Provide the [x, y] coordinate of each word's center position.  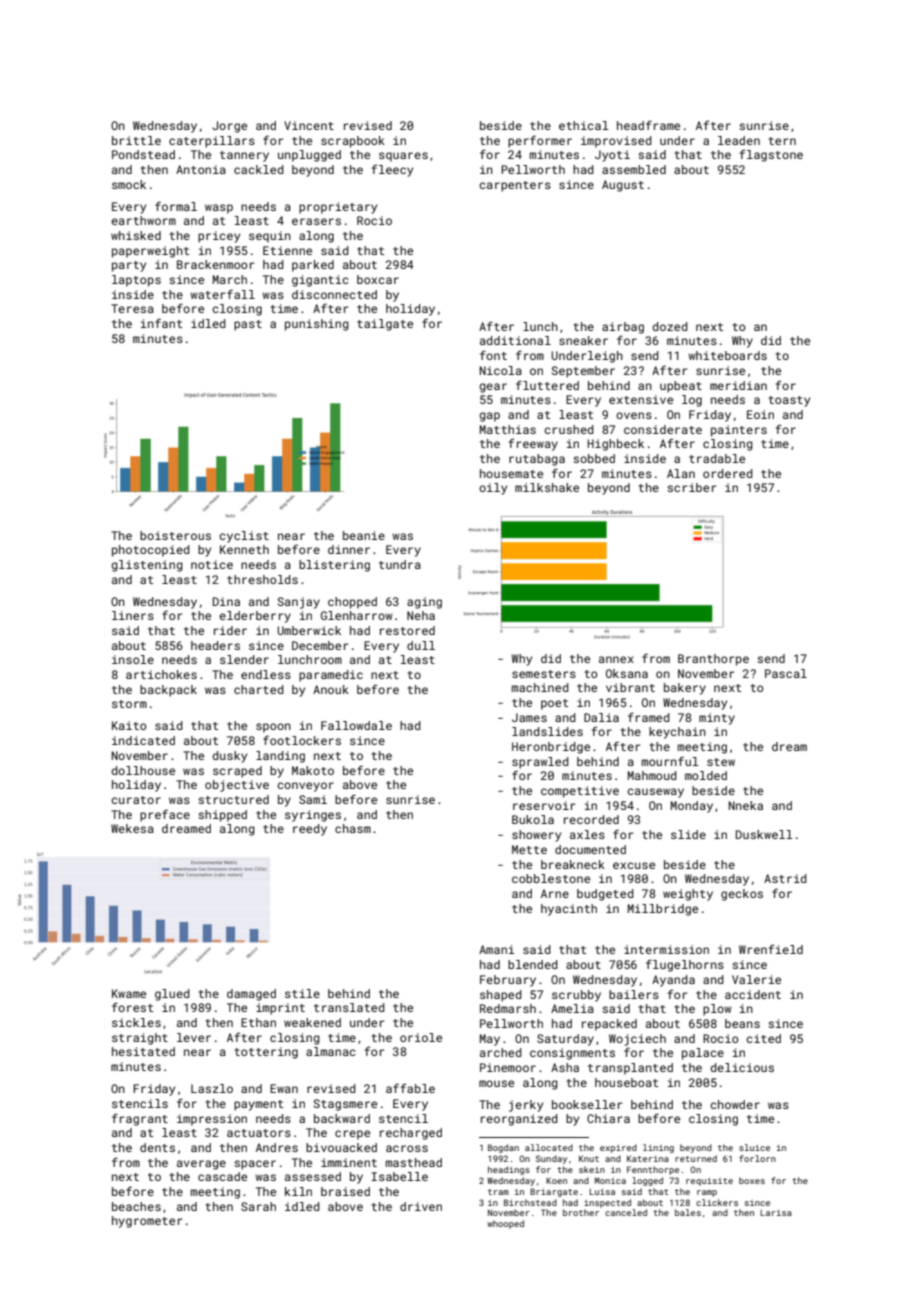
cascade [222, 1176]
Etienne [287, 250]
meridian [738, 385]
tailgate [385, 325]
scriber [691, 487]
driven [421, 1206]
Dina [226, 601]
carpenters [515, 186]
